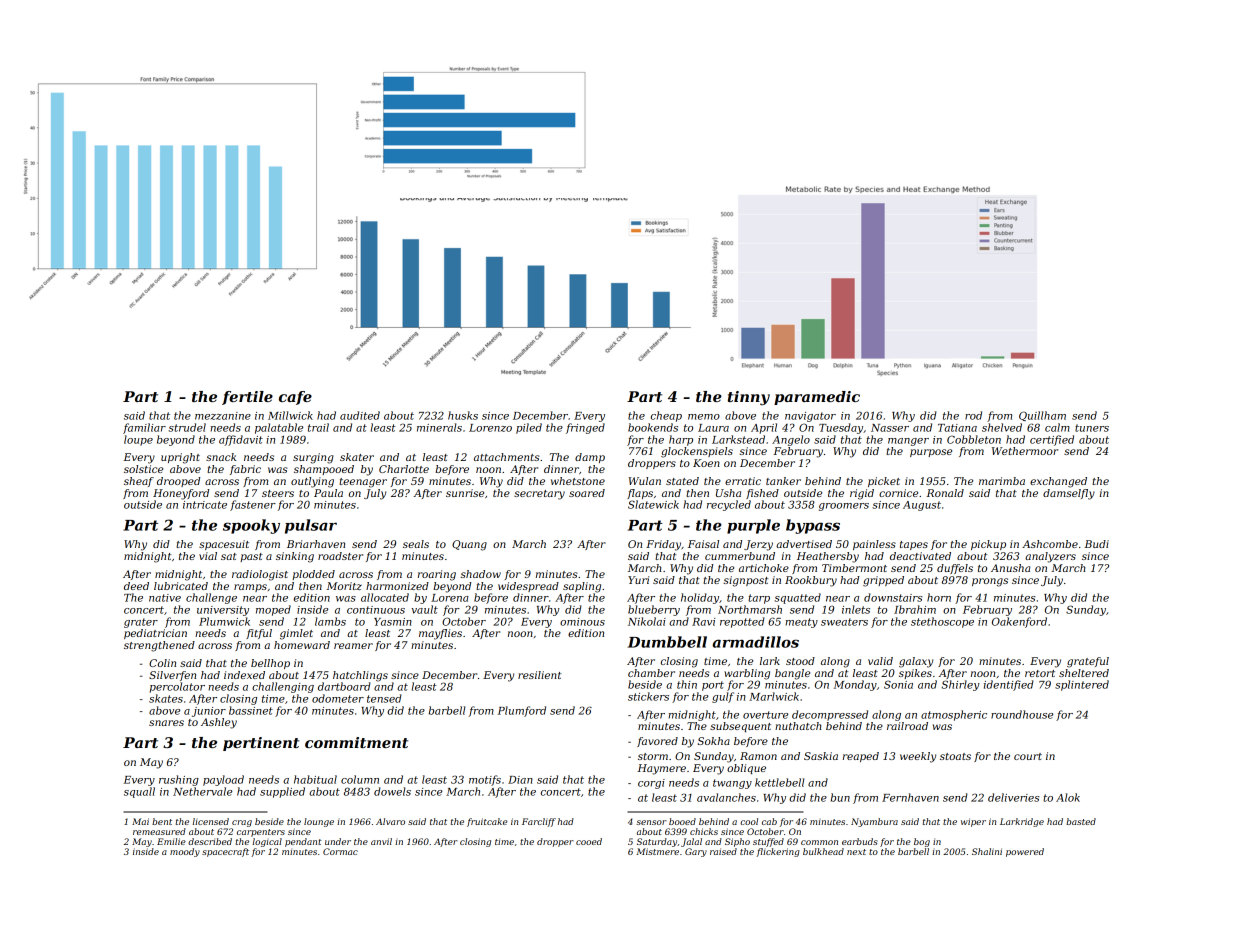 This screenshot has width=1233, height=952. I want to click on next, so click(856, 852).
